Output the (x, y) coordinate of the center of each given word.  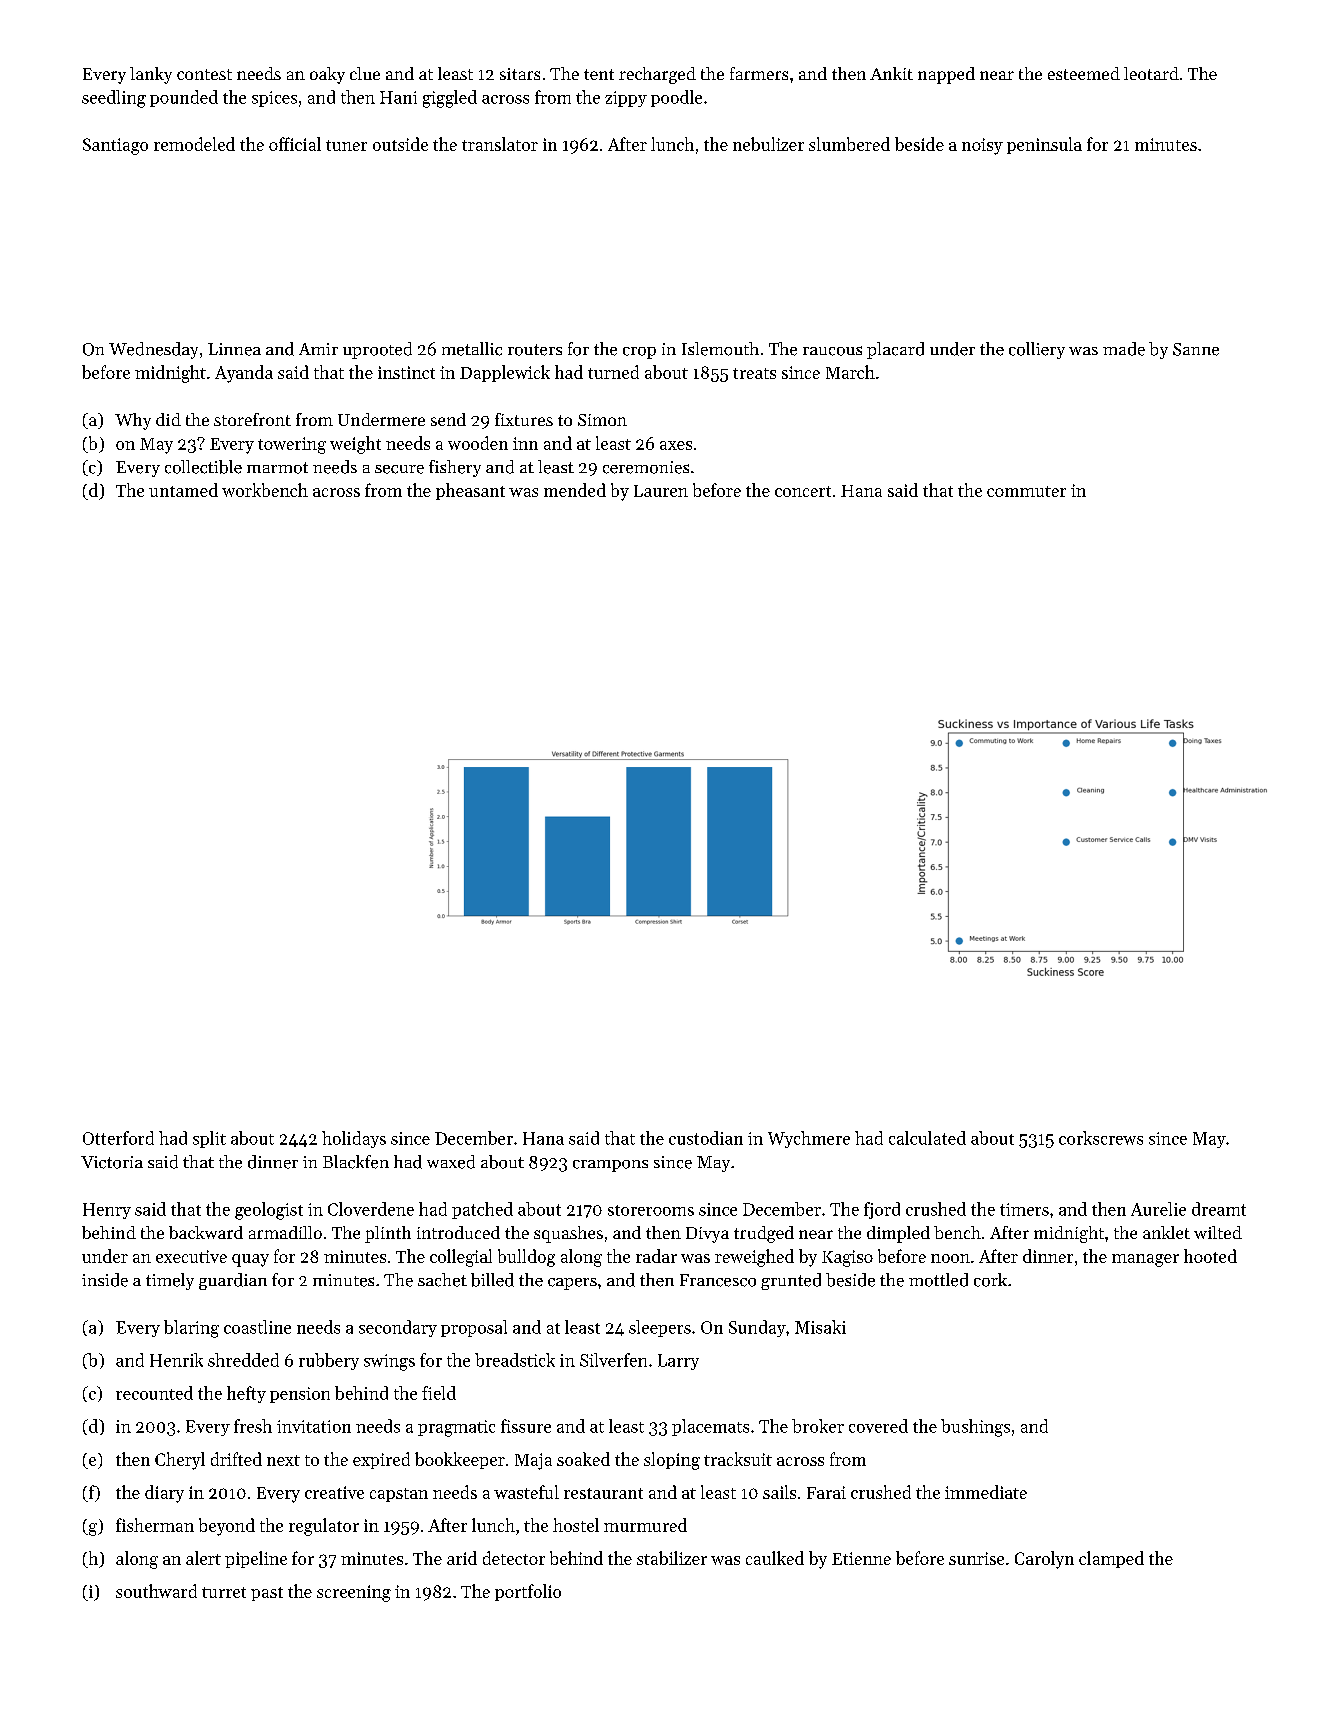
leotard (1151, 73)
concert (803, 491)
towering (292, 445)
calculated (927, 1138)
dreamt (1219, 1209)
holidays (354, 1139)
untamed (183, 490)
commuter (1026, 491)
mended (575, 490)
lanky (151, 75)
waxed (451, 1162)
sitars (520, 74)
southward (156, 1591)
